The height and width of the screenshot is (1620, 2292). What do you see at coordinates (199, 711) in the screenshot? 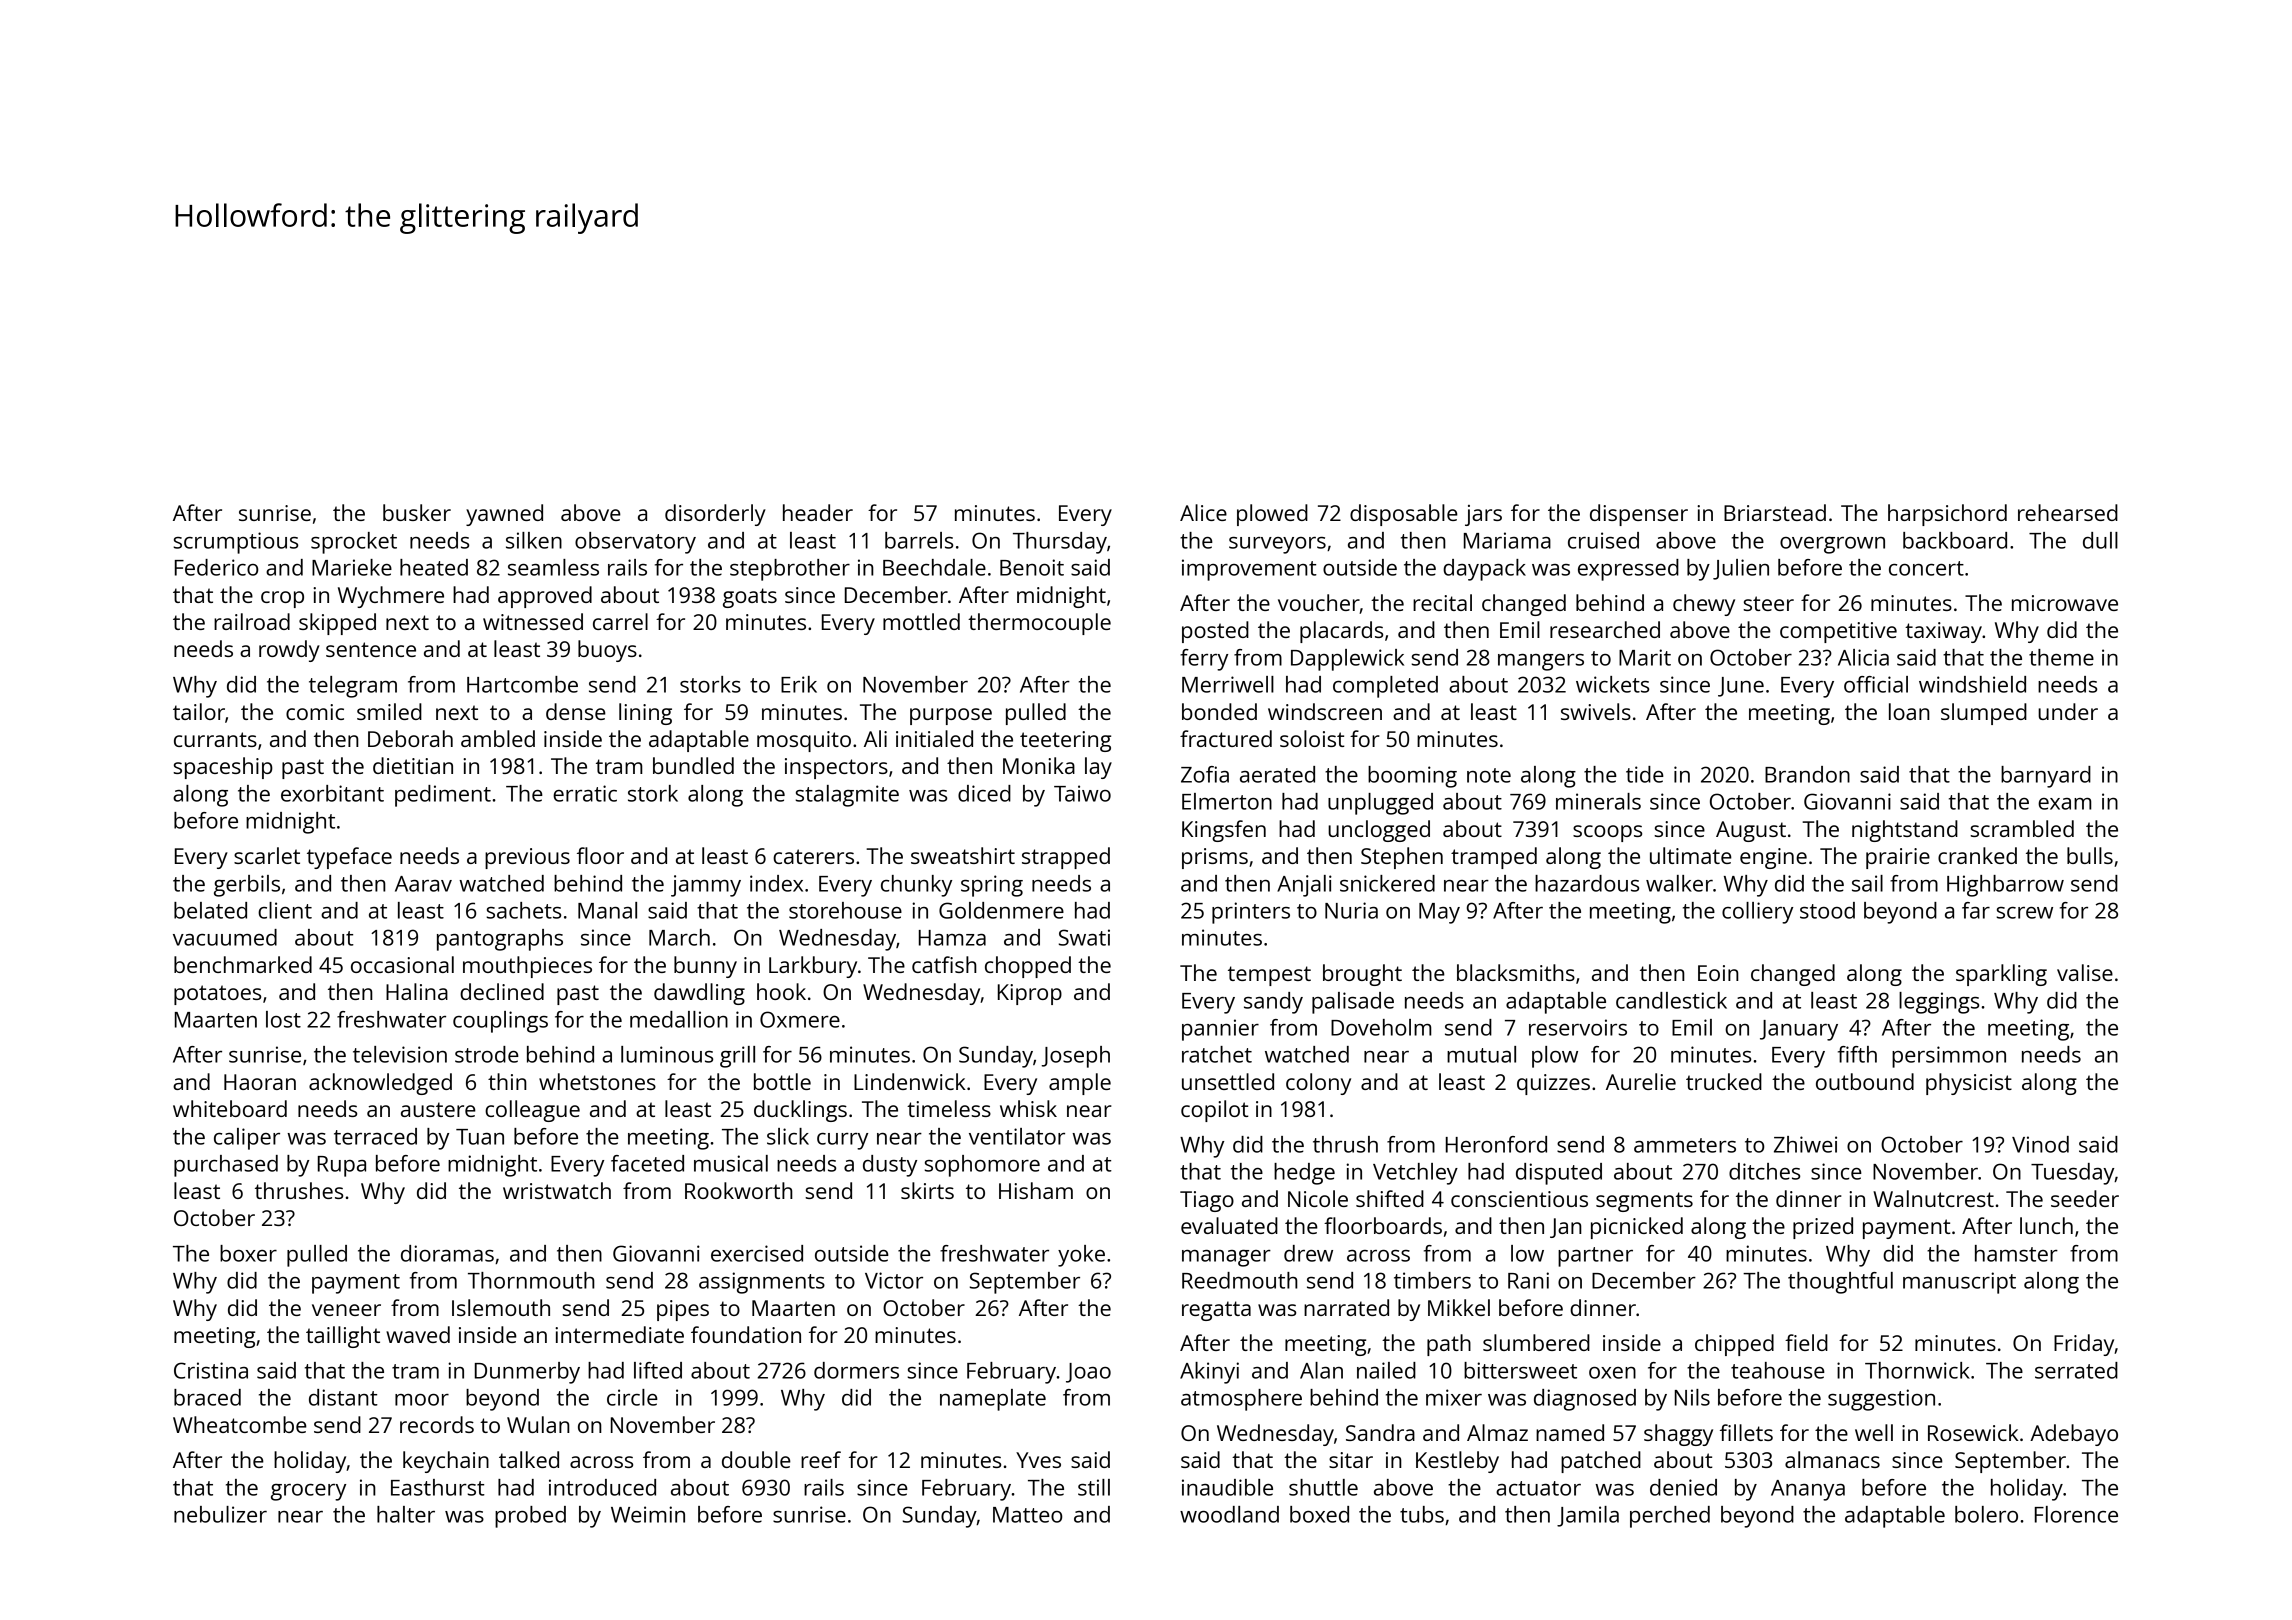
I see `tailor` at bounding box center [199, 711].
